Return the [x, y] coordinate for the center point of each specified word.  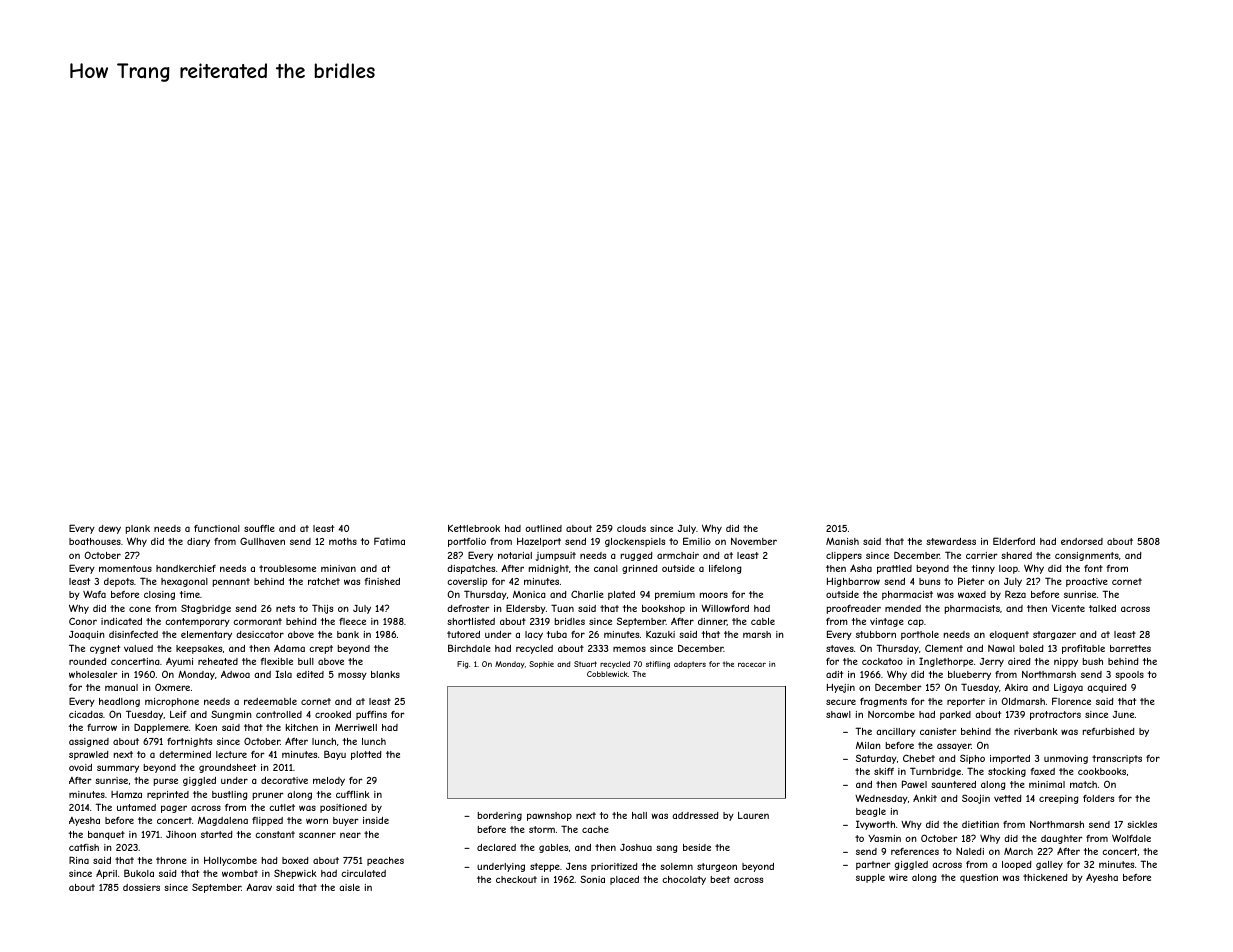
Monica [529, 594]
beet [720, 879]
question [979, 878]
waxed [972, 594]
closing [159, 595]
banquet [106, 835]
